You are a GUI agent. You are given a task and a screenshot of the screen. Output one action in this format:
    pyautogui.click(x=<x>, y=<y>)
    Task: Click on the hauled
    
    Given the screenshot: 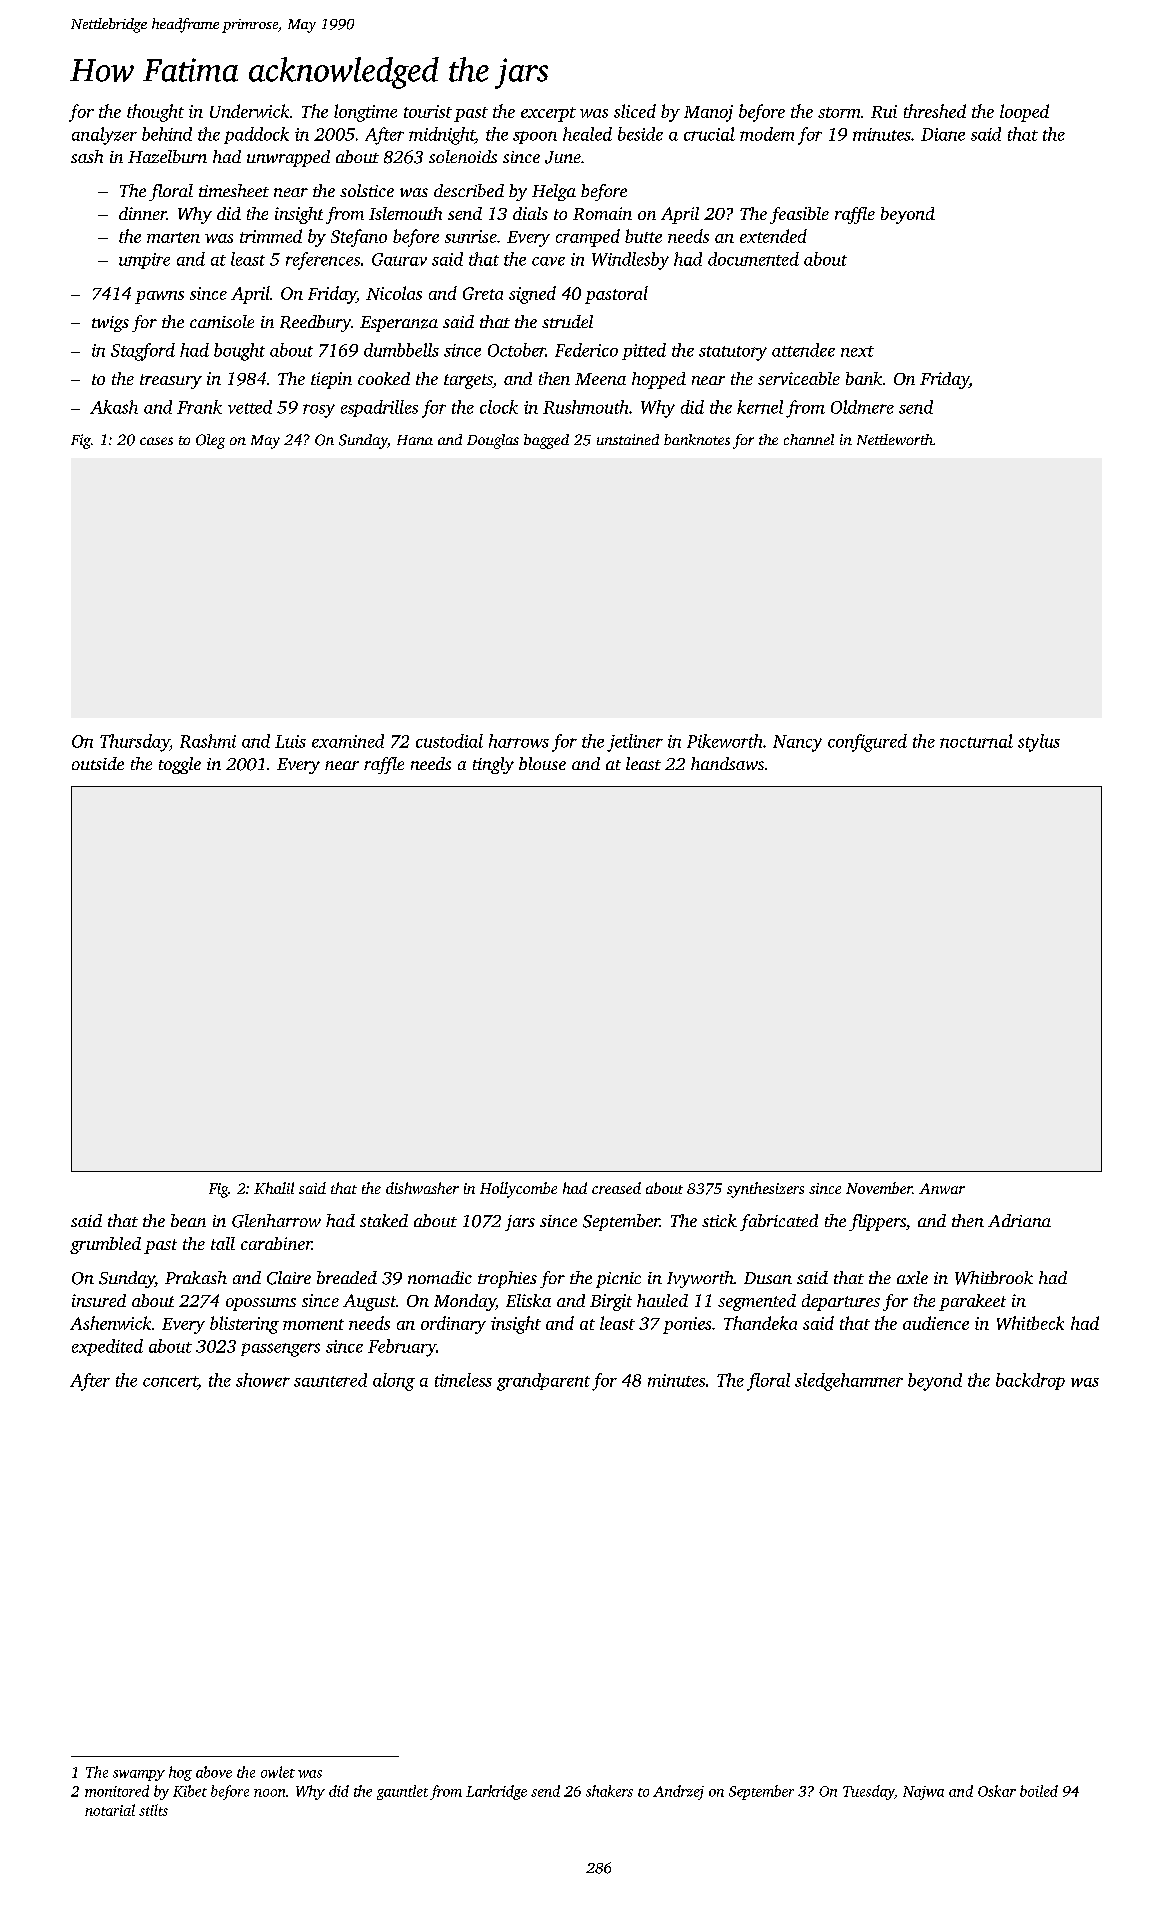 What is the action you would take?
    pyautogui.click(x=662, y=1300)
